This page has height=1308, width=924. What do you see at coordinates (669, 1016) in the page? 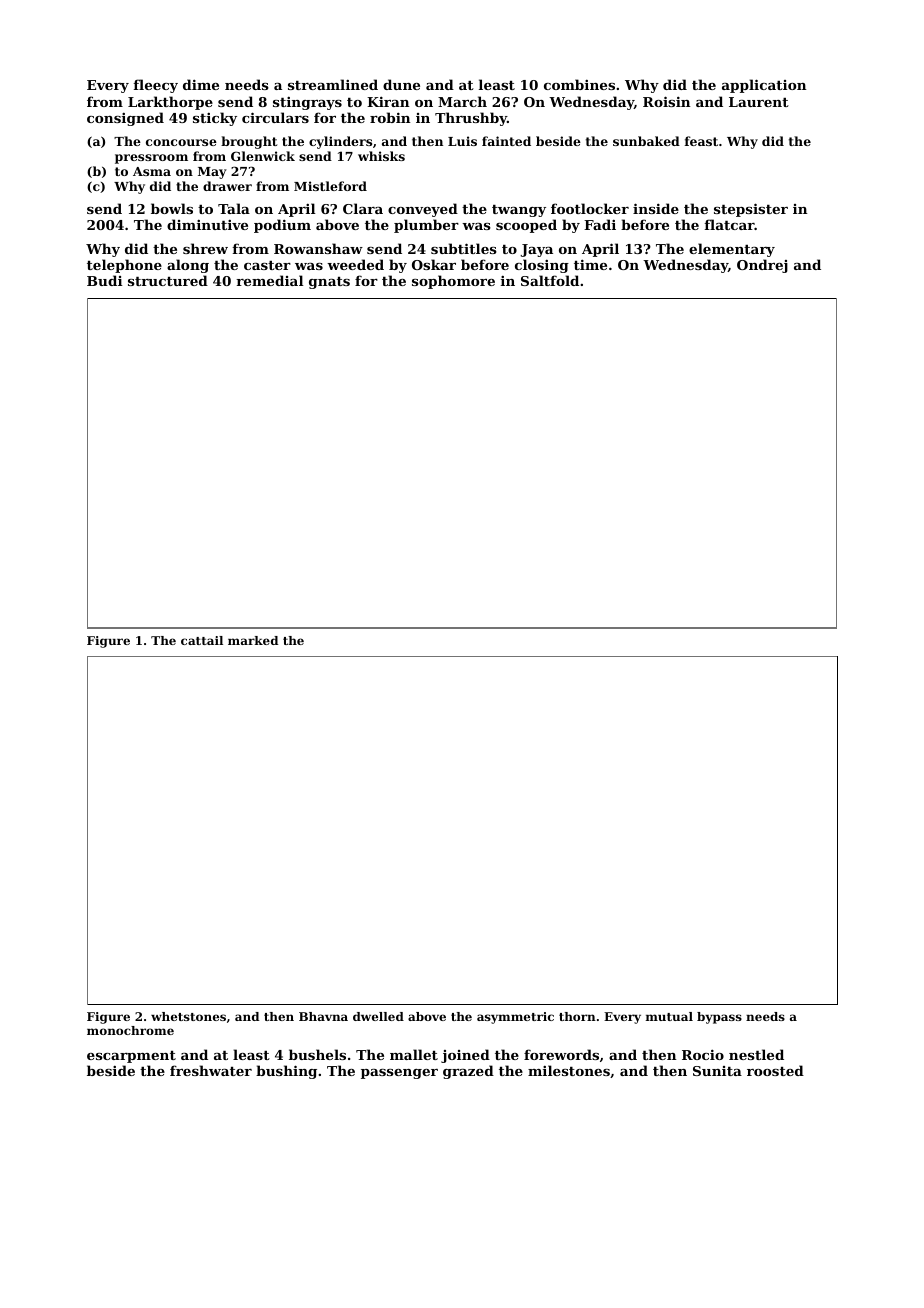
I see `mutual` at bounding box center [669, 1016].
